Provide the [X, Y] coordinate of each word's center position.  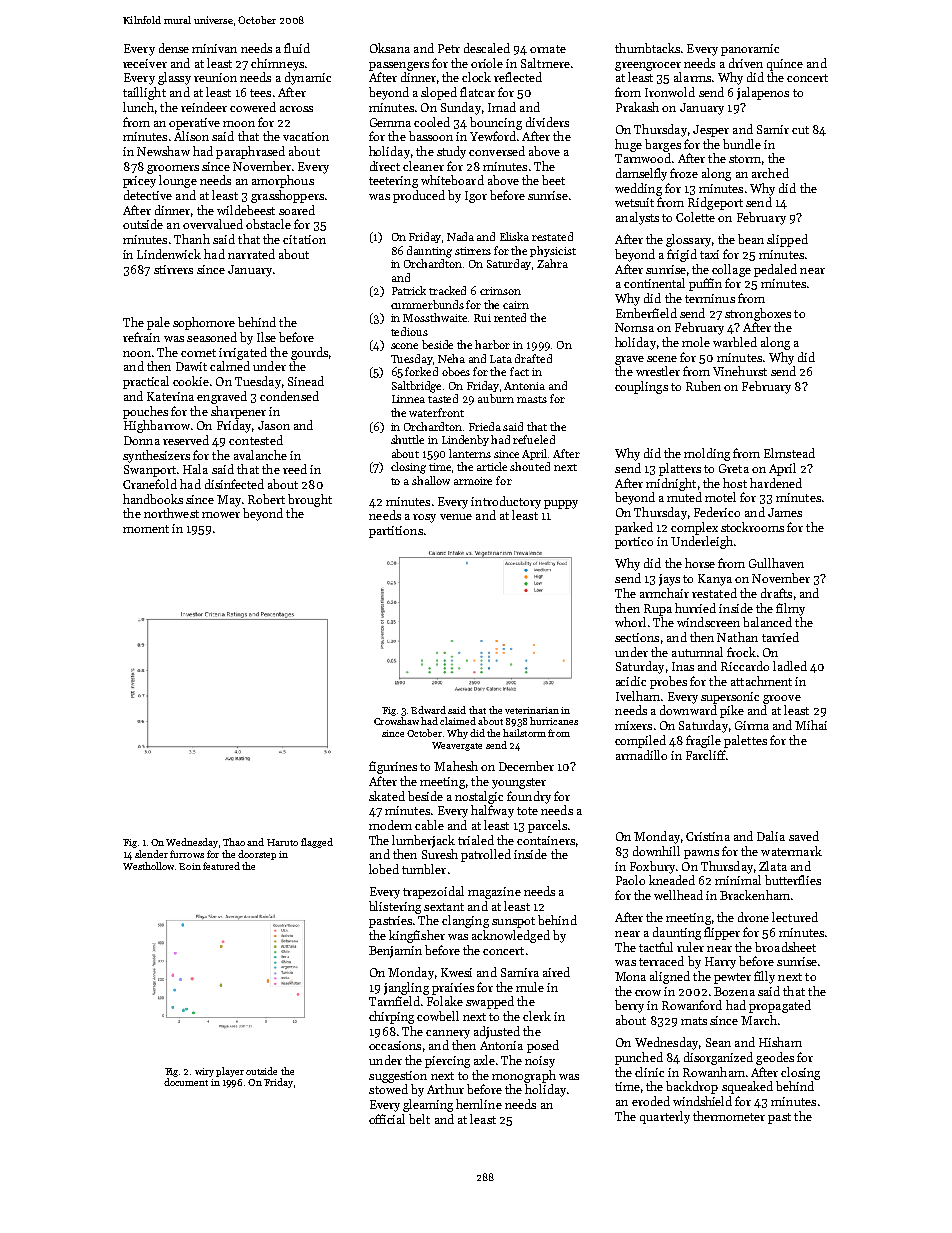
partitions [396, 532]
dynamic [308, 78]
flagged [317, 843]
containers [546, 840]
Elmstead [789, 453]
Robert [266, 499]
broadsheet [785, 947]
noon [137, 354]
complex [694, 528]
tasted [443, 398]
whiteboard [452, 180]
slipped [787, 240]
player [230, 1072]
